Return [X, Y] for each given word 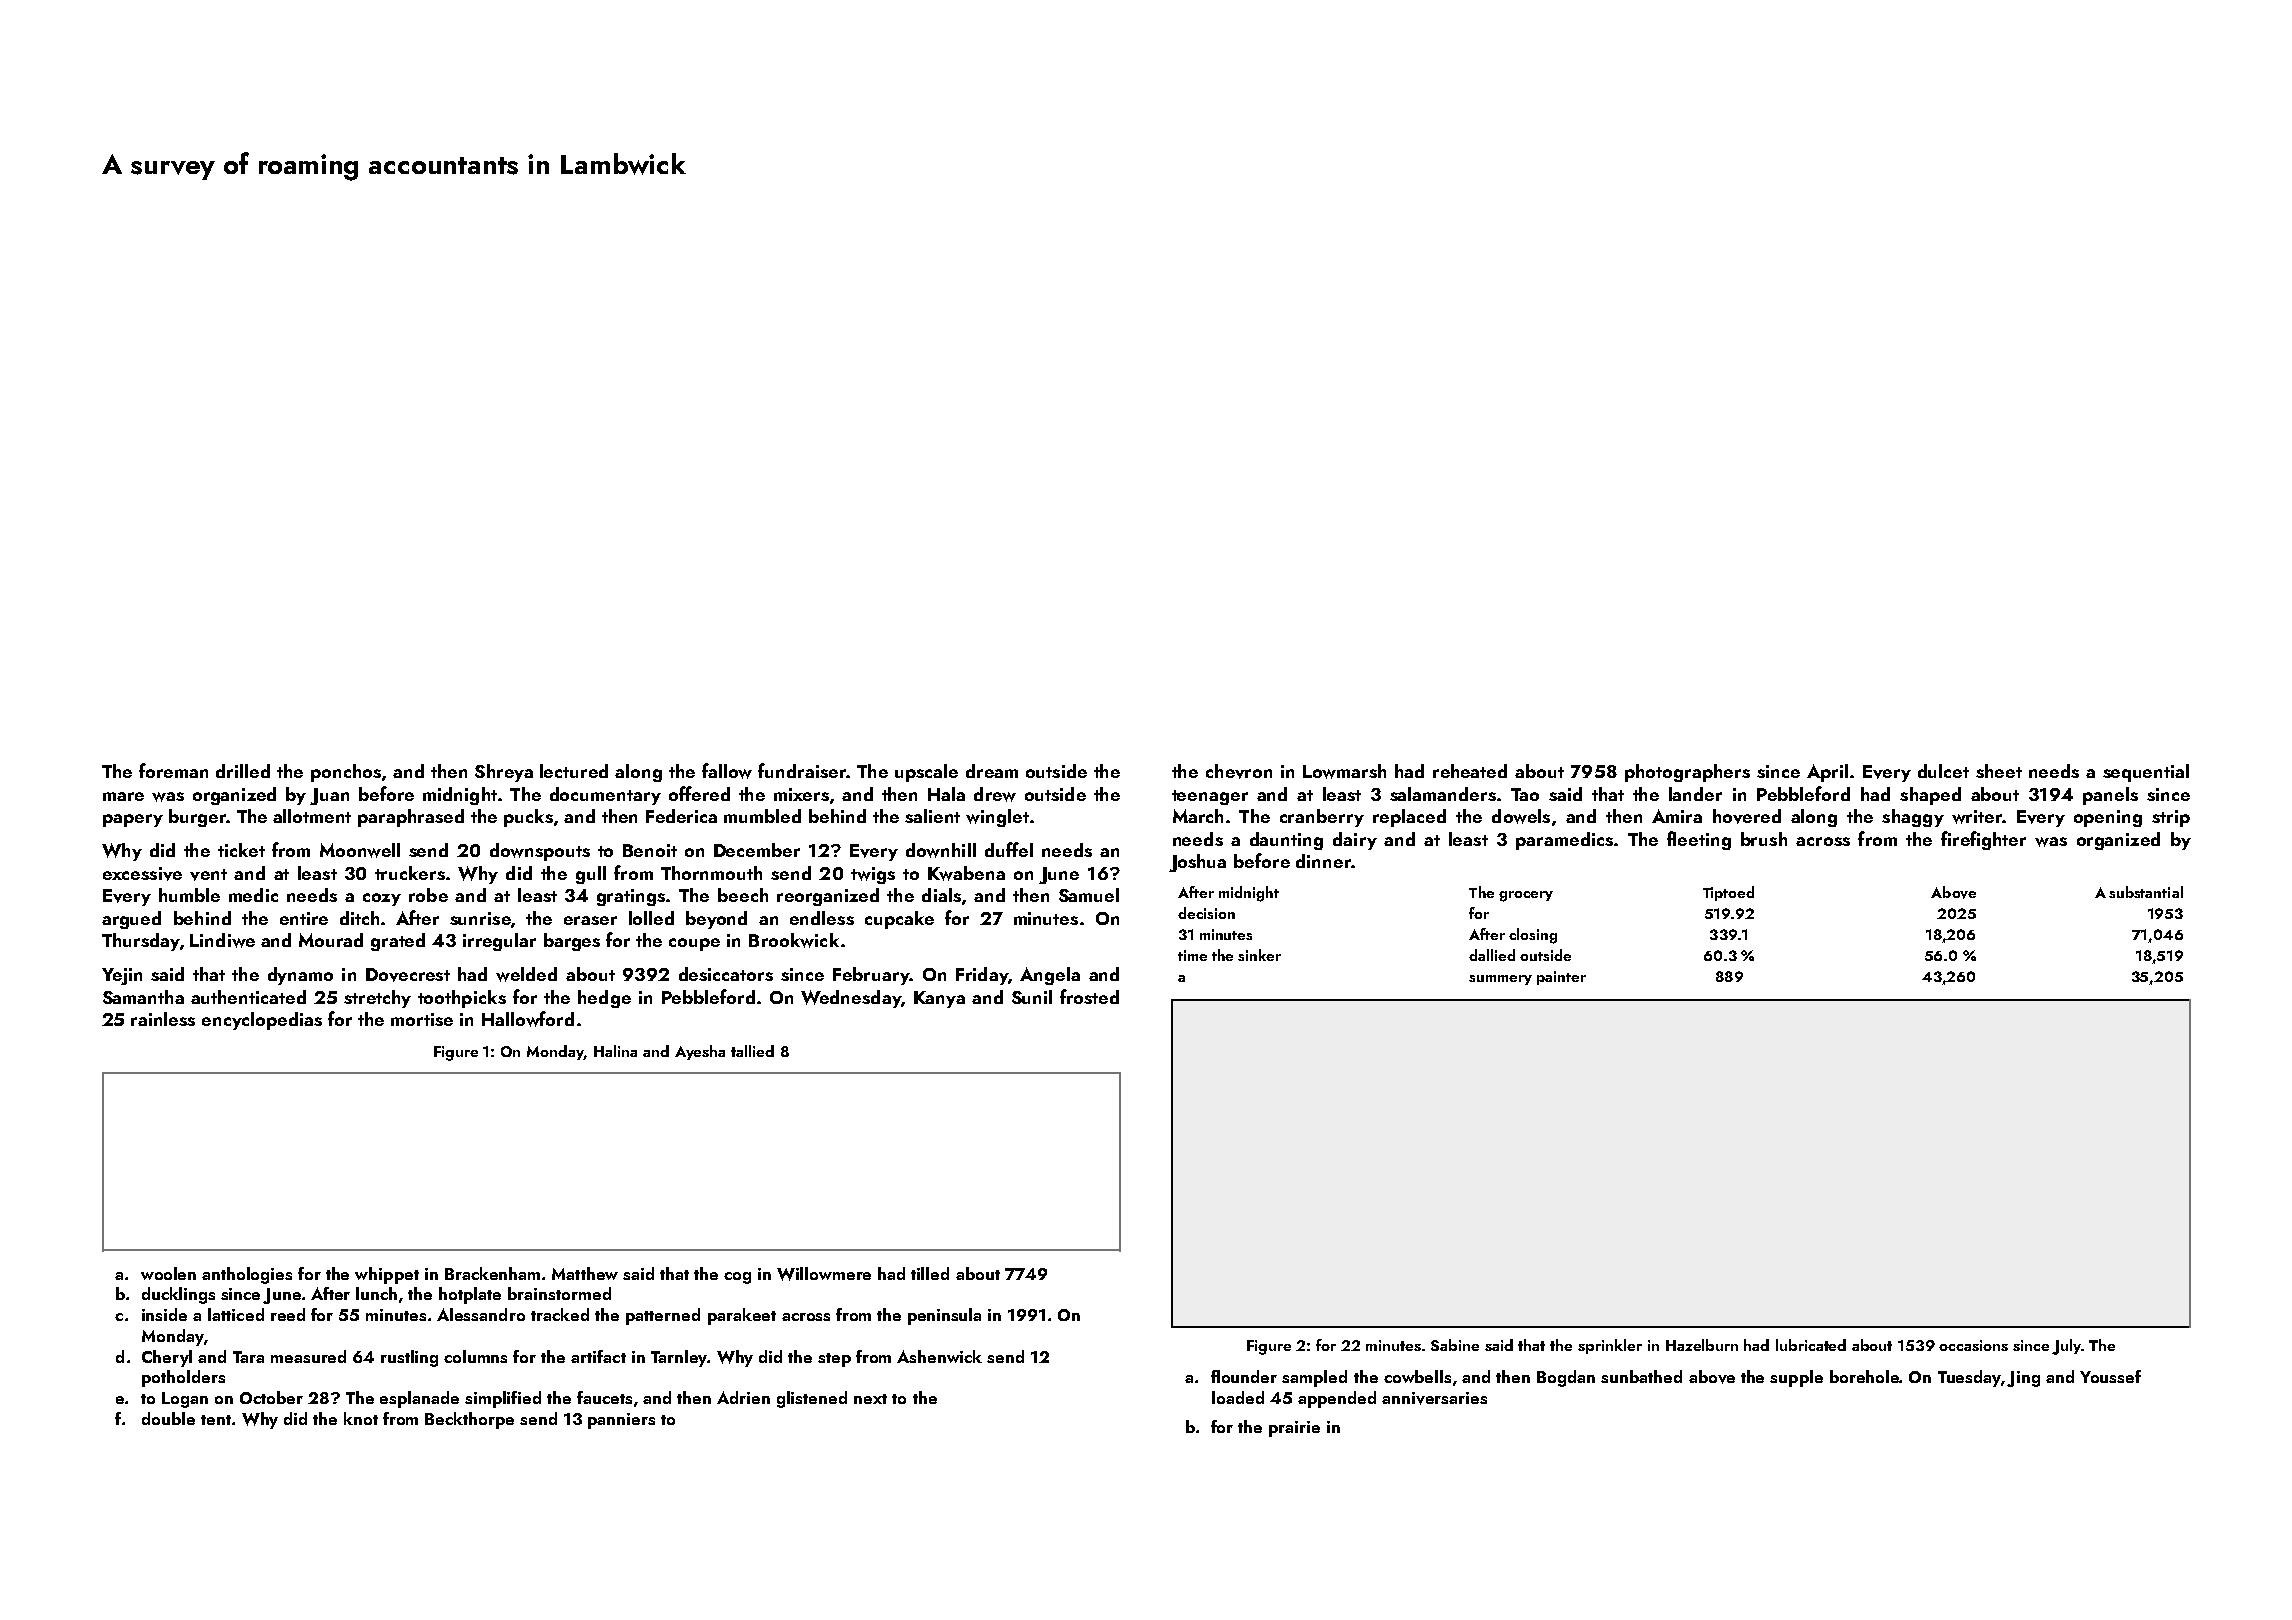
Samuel [1089, 895]
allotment [312, 816]
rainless [163, 1019]
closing [1533, 936]
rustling [409, 1358]
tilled [930, 1273]
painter [1561, 978]
